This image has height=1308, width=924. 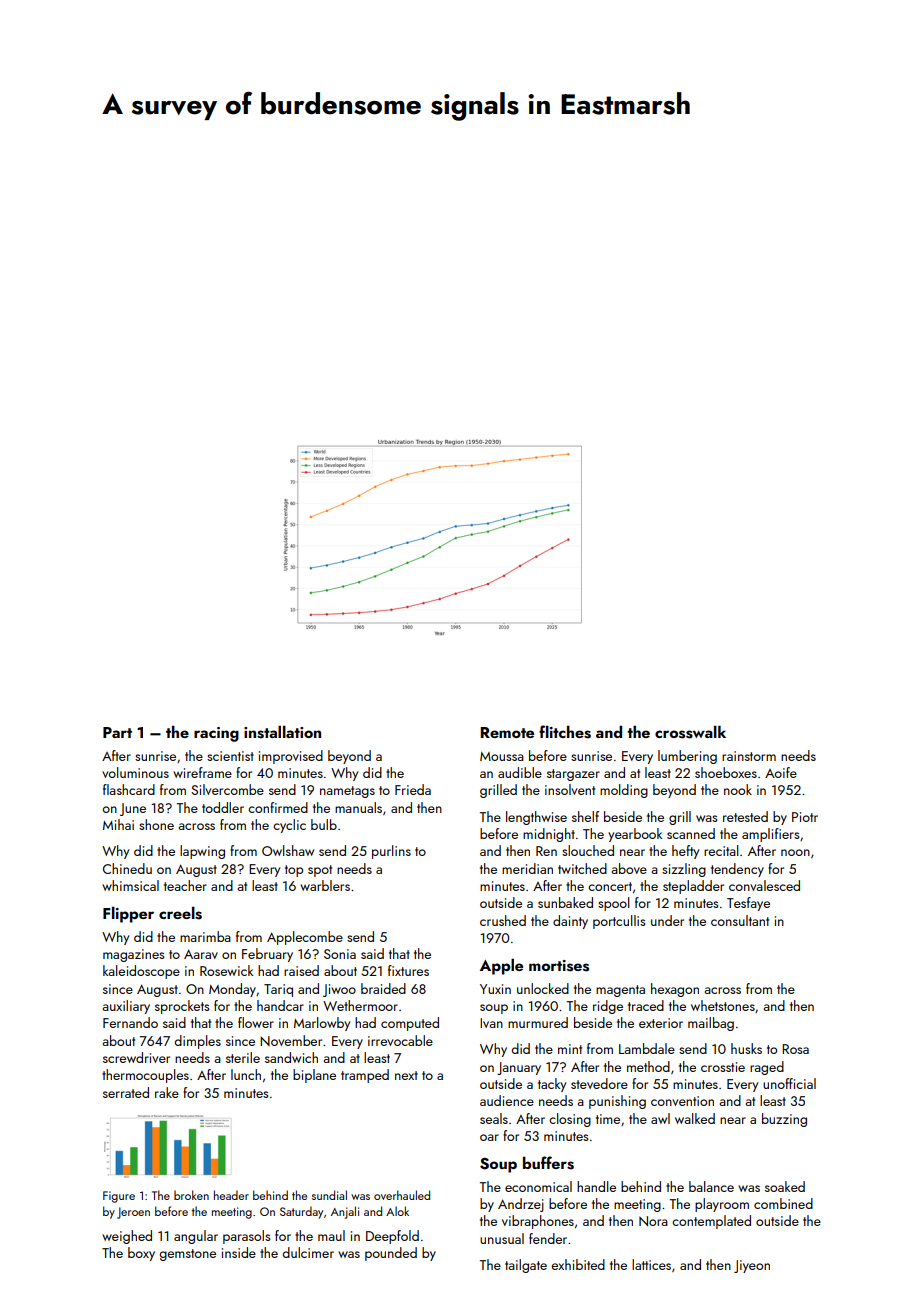 I want to click on inside, so click(x=239, y=1252).
